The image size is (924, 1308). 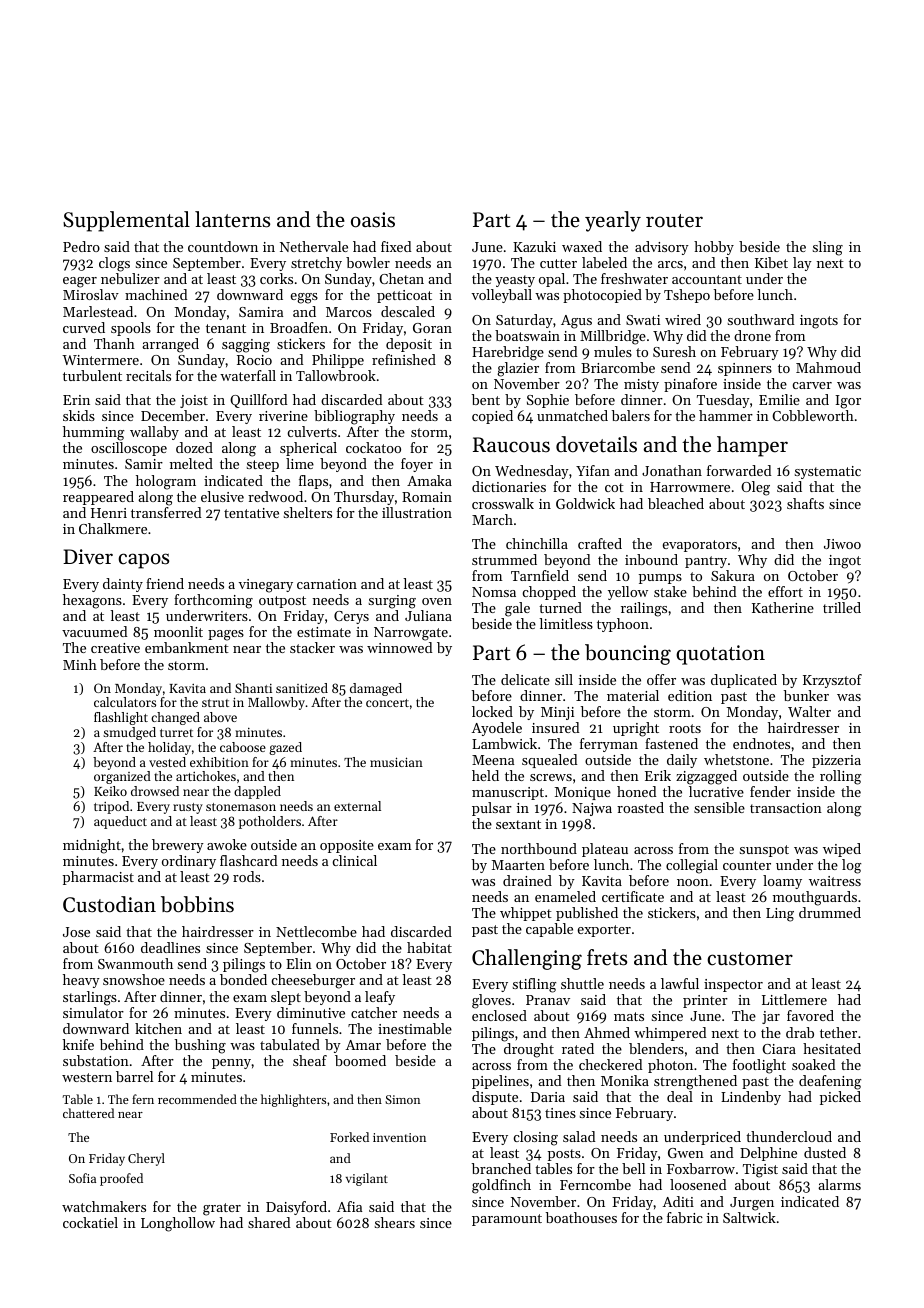 What do you see at coordinates (88, 557) in the image?
I see `Diver` at bounding box center [88, 557].
